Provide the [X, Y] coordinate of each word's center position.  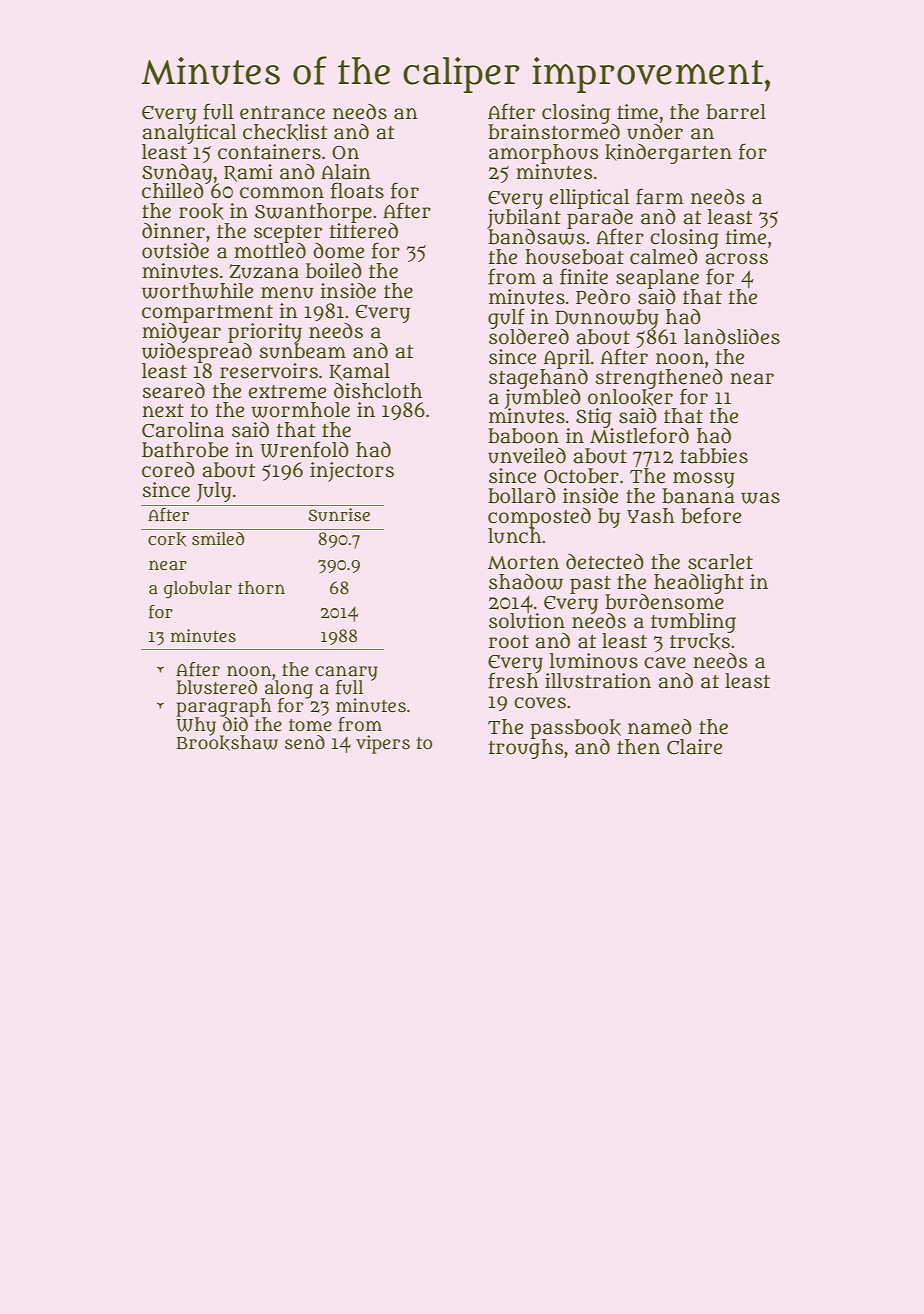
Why [196, 726]
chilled [174, 191]
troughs [526, 749]
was [760, 498]
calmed [664, 257]
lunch [515, 536]
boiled [334, 271]
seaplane [657, 279]
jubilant [524, 219]
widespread [197, 353]
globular [198, 590]
